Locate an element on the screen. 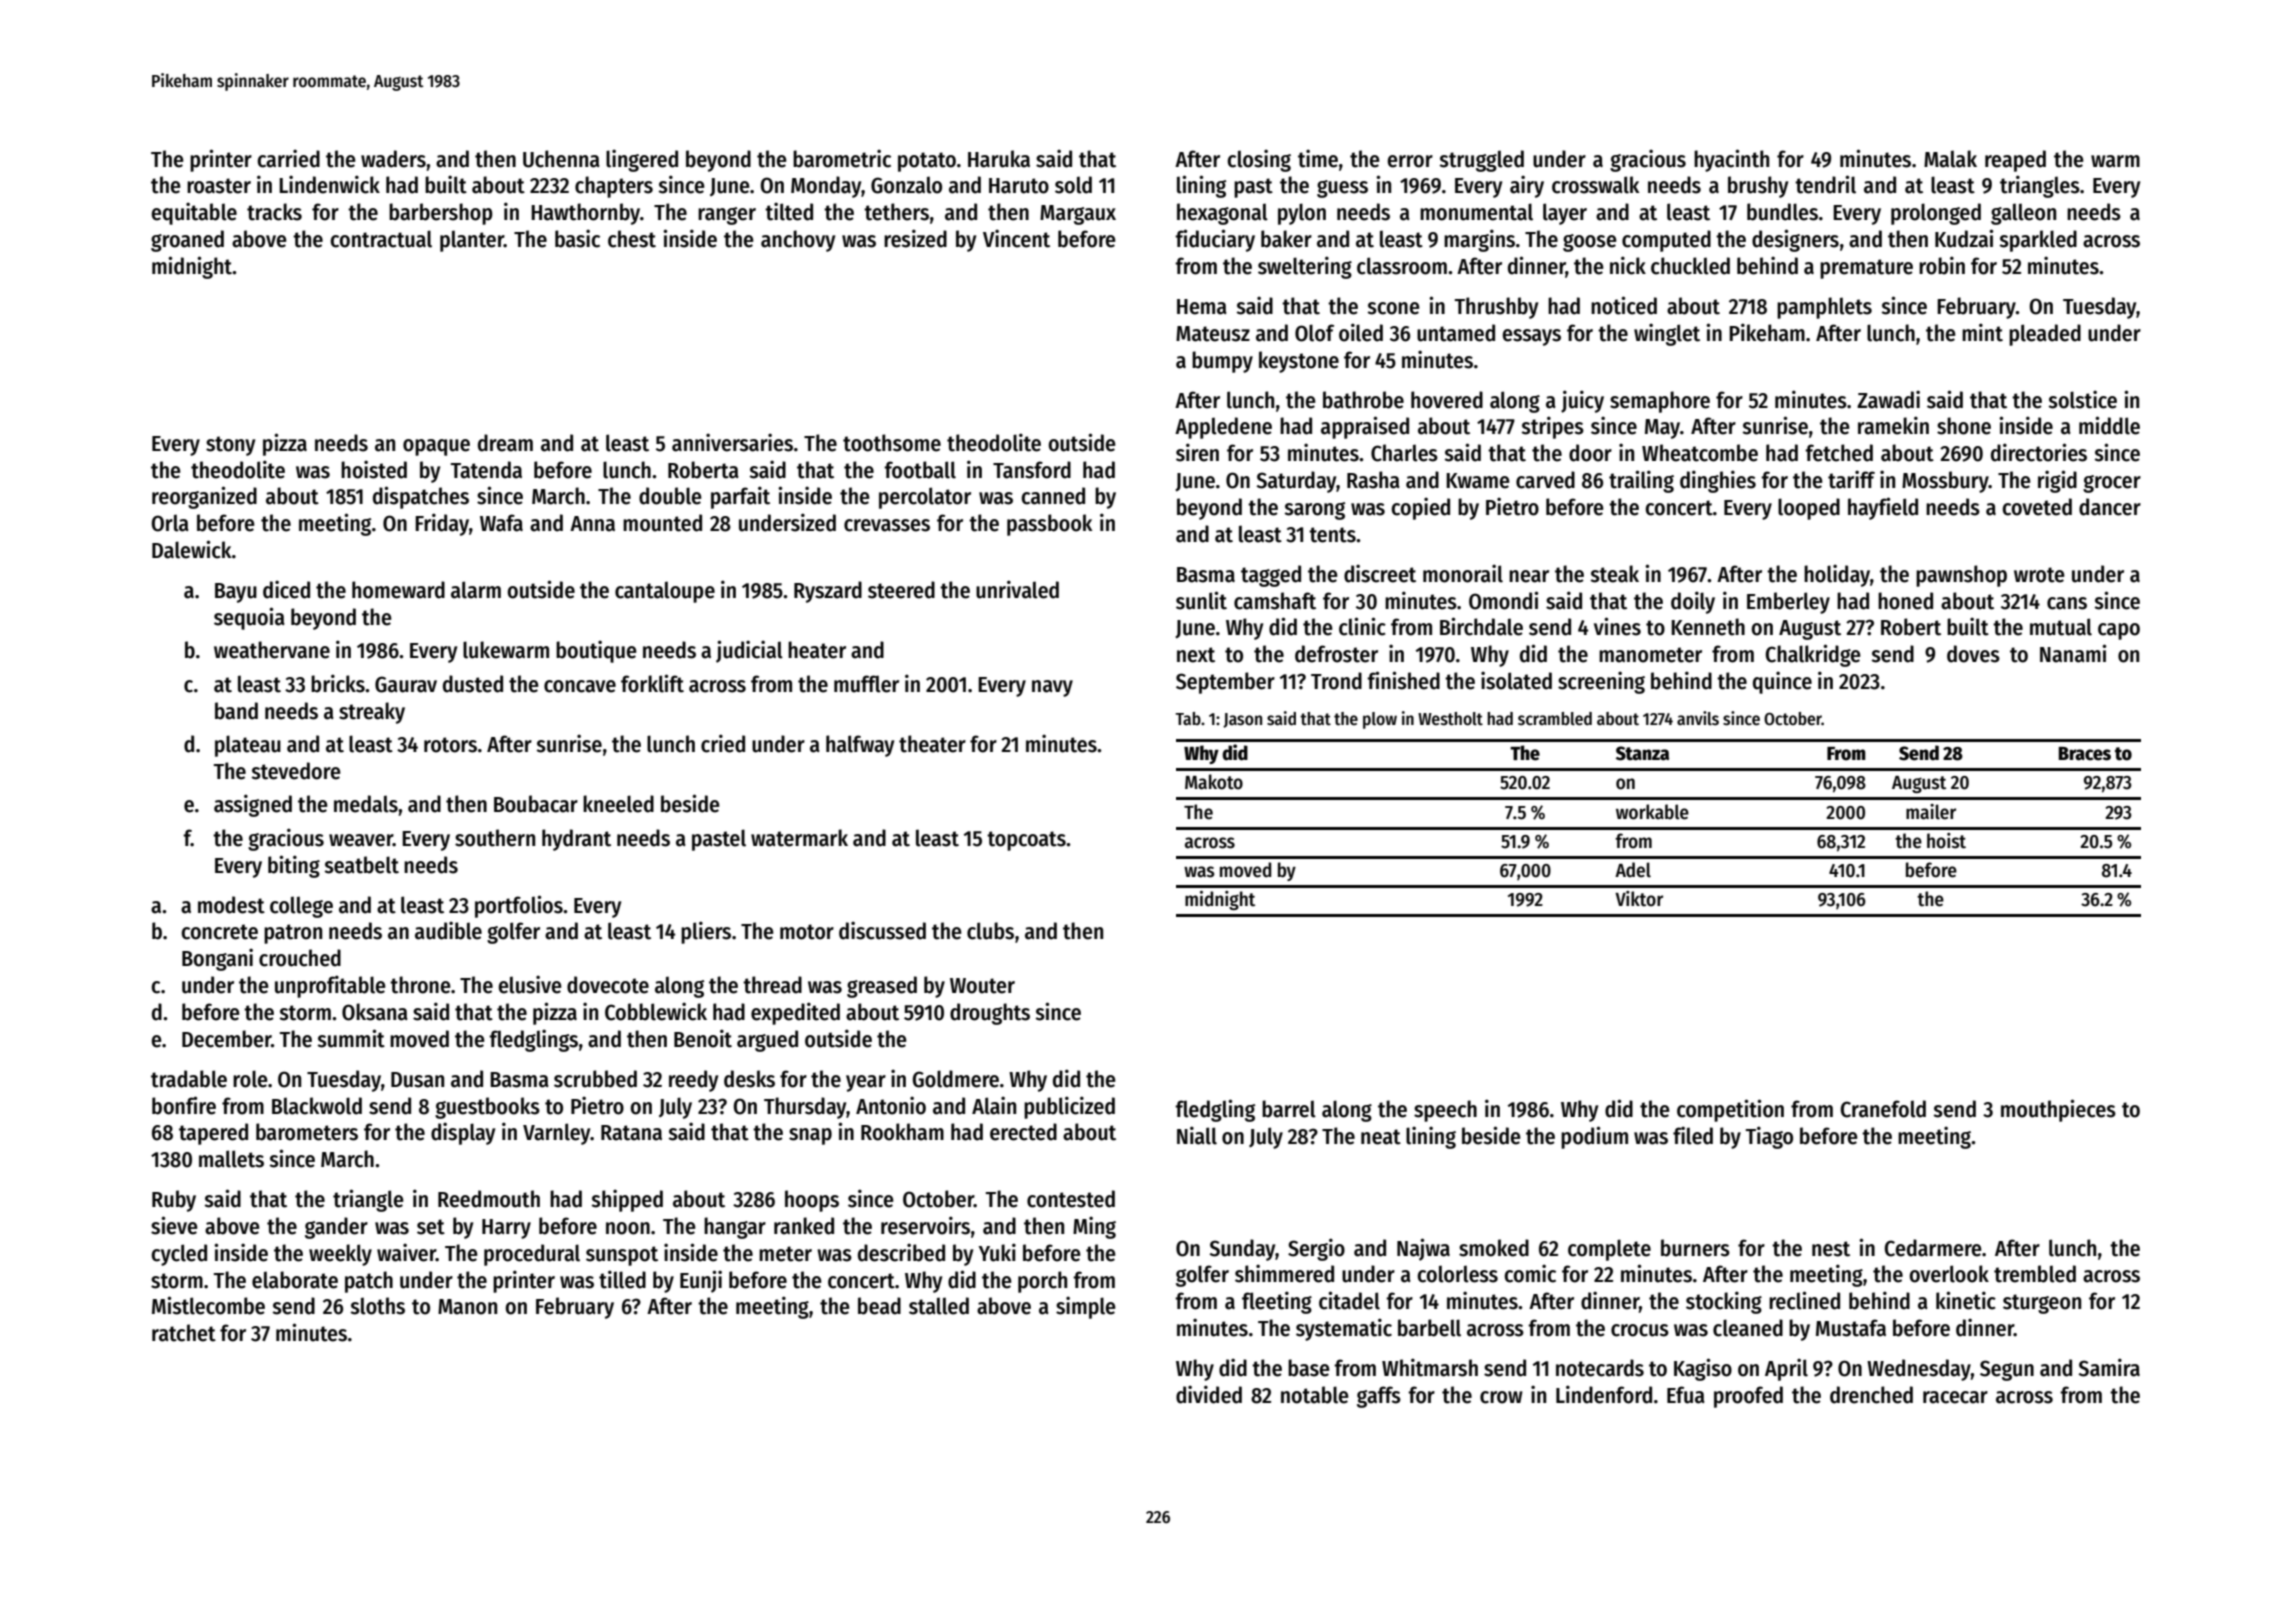  Lindenwick is located at coordinates (329, 184).
